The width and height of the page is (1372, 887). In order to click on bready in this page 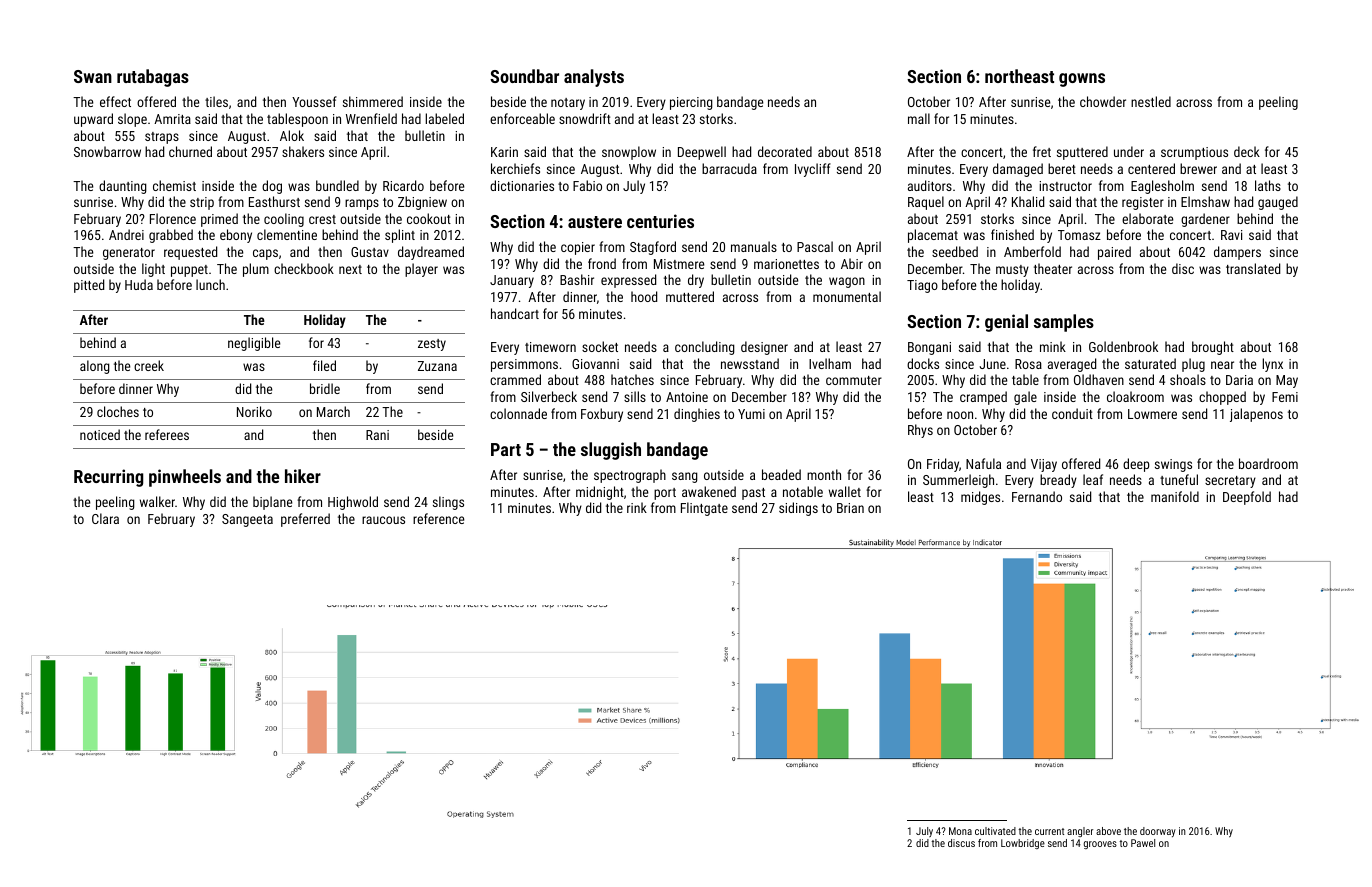, I will do `click(1058, 481)`.
